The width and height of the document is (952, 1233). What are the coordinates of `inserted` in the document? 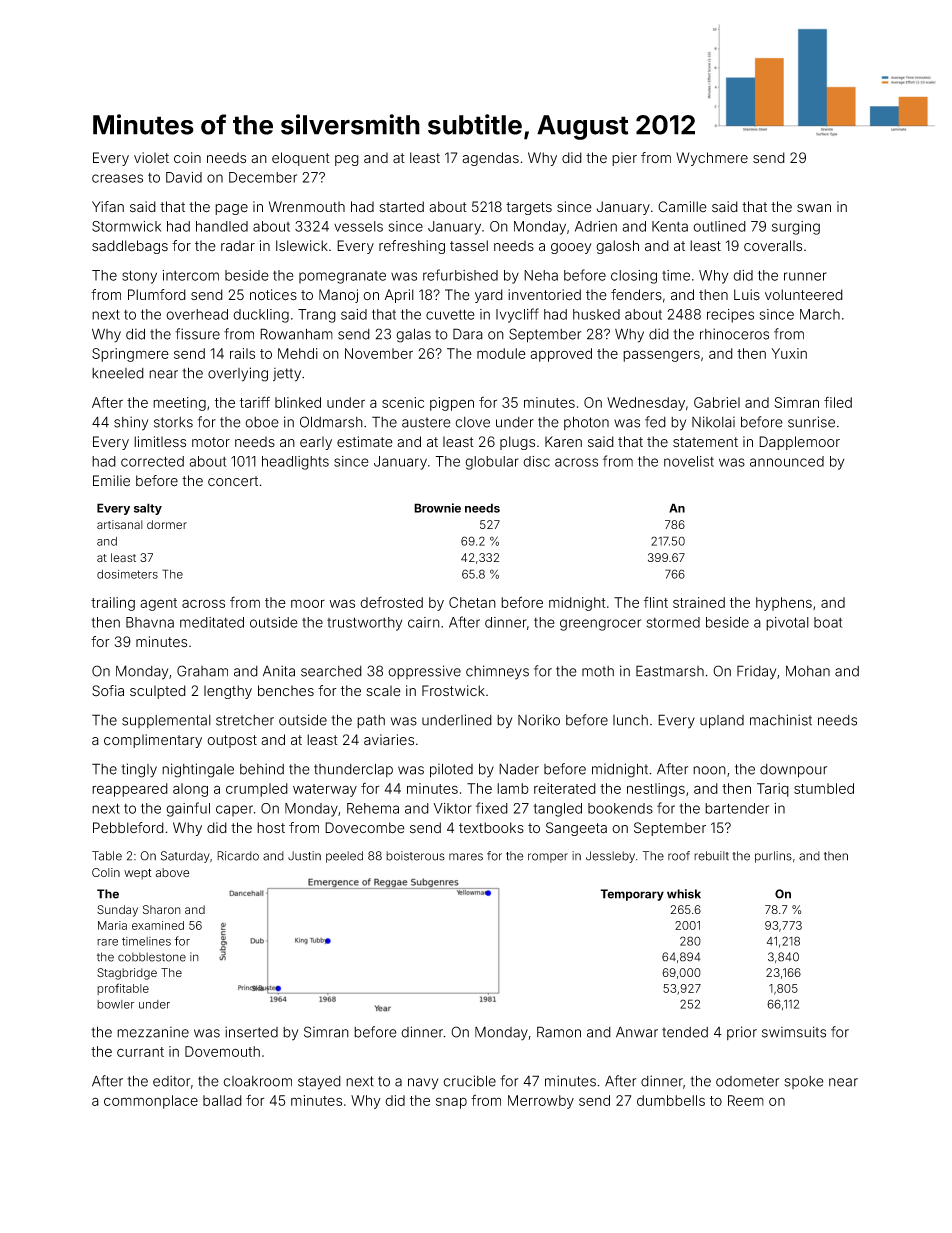 It's located at (251, 1032).
